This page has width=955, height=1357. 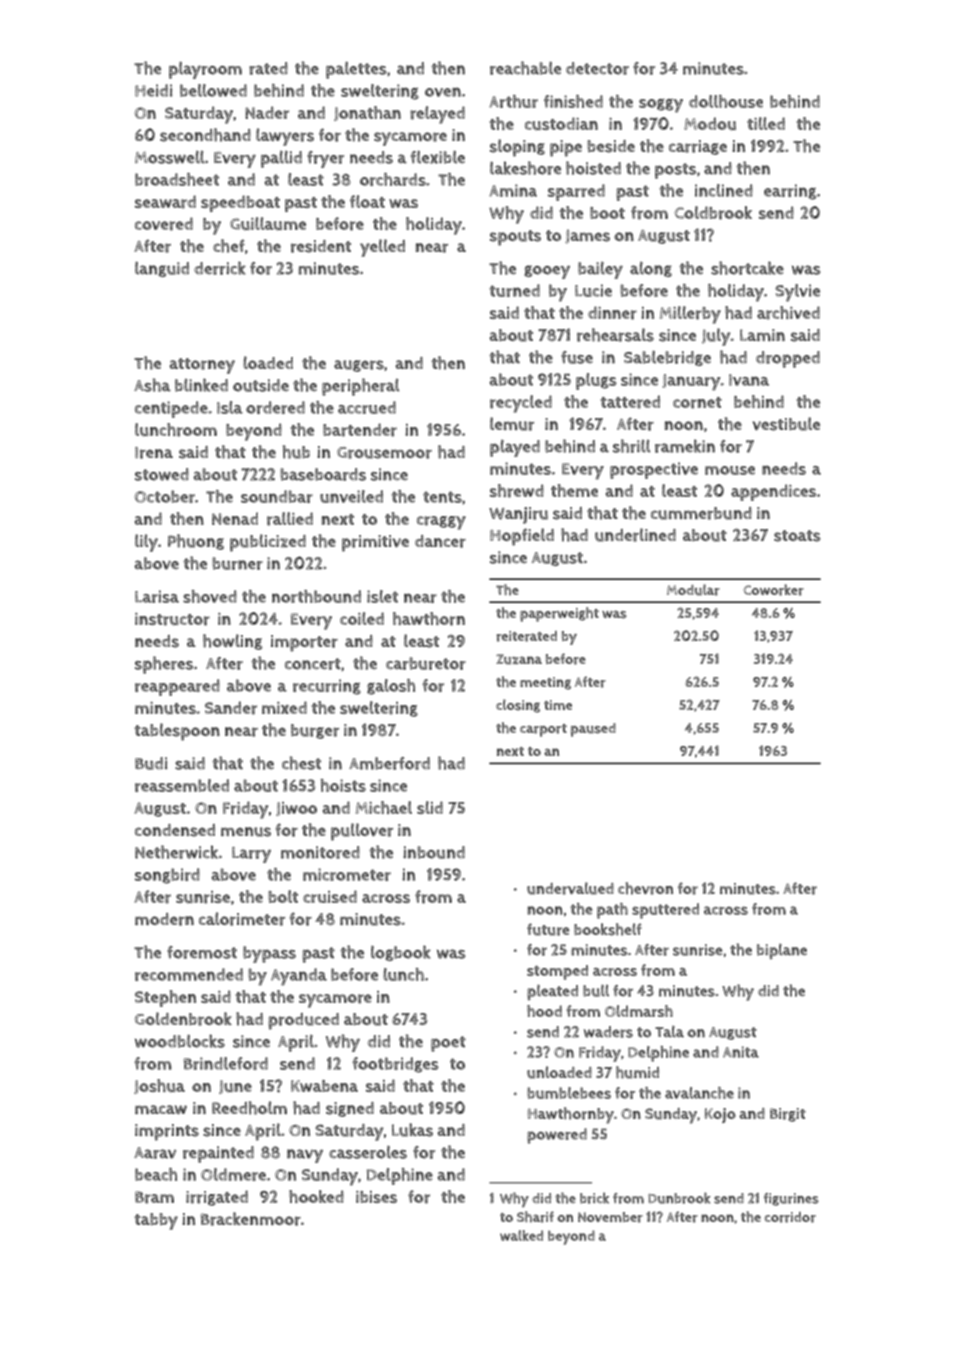 I want to click on slid, so click(x=430, y=807).
